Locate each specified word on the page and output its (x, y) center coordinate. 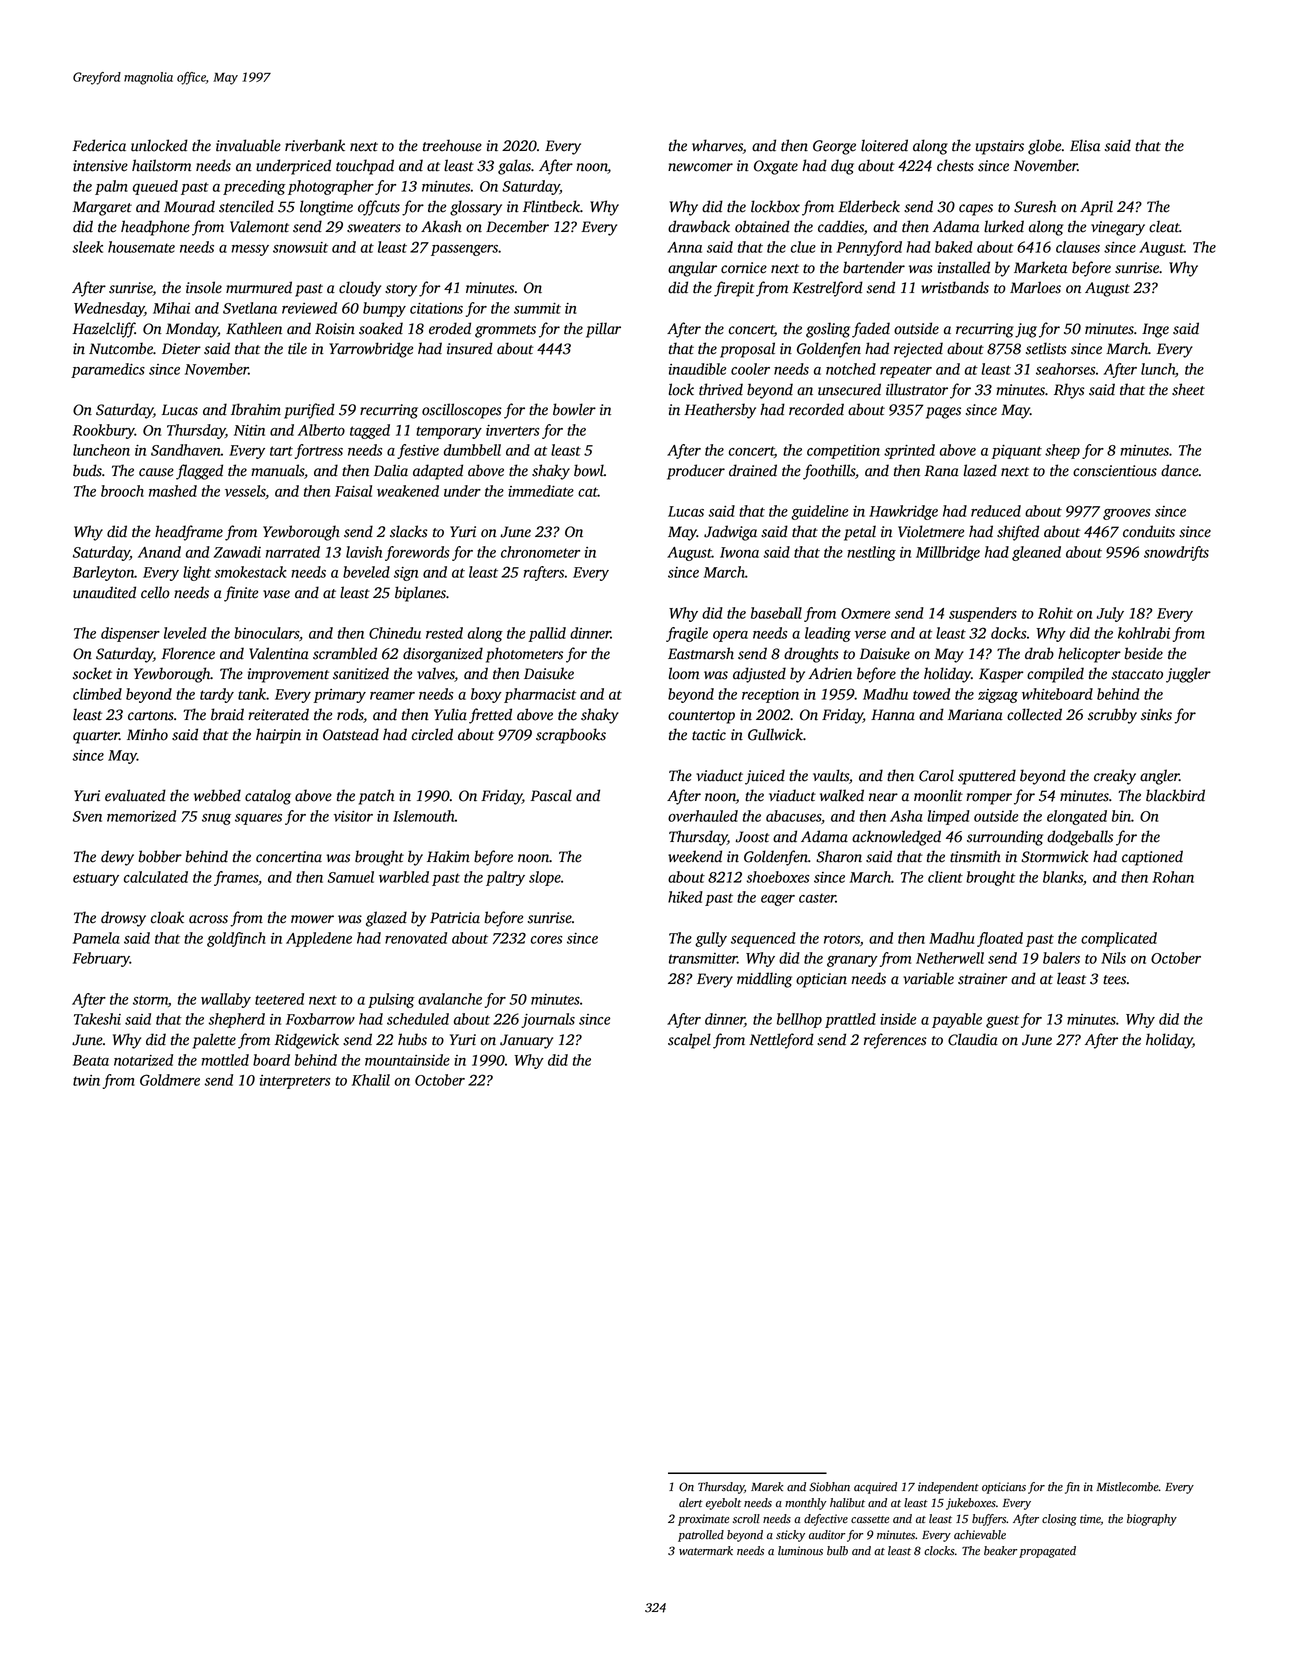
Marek (767, 1486)
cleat (1164, 226)
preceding (254, 187)
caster (817, 898)
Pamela (96, 938)
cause (156, 472)
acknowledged (896, 838)
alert (691, 1502)
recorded (816, 409)
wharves (717, 146)
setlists (1046, 348)
